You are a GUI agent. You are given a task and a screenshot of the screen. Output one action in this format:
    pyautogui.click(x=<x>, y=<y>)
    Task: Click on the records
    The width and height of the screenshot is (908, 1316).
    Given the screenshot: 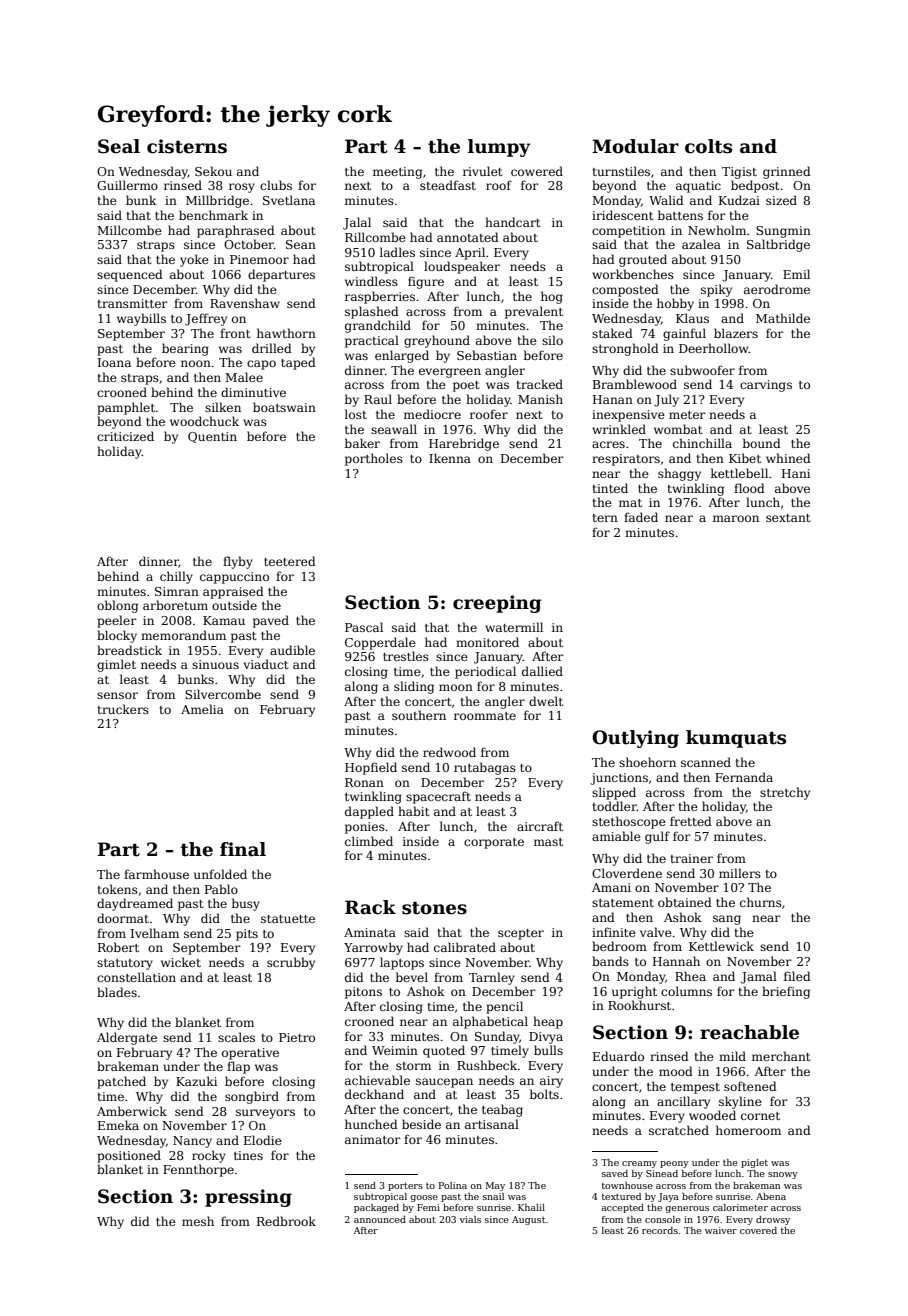 What is the action you would take?
    pyautogui.click(x=660, y=1230)
